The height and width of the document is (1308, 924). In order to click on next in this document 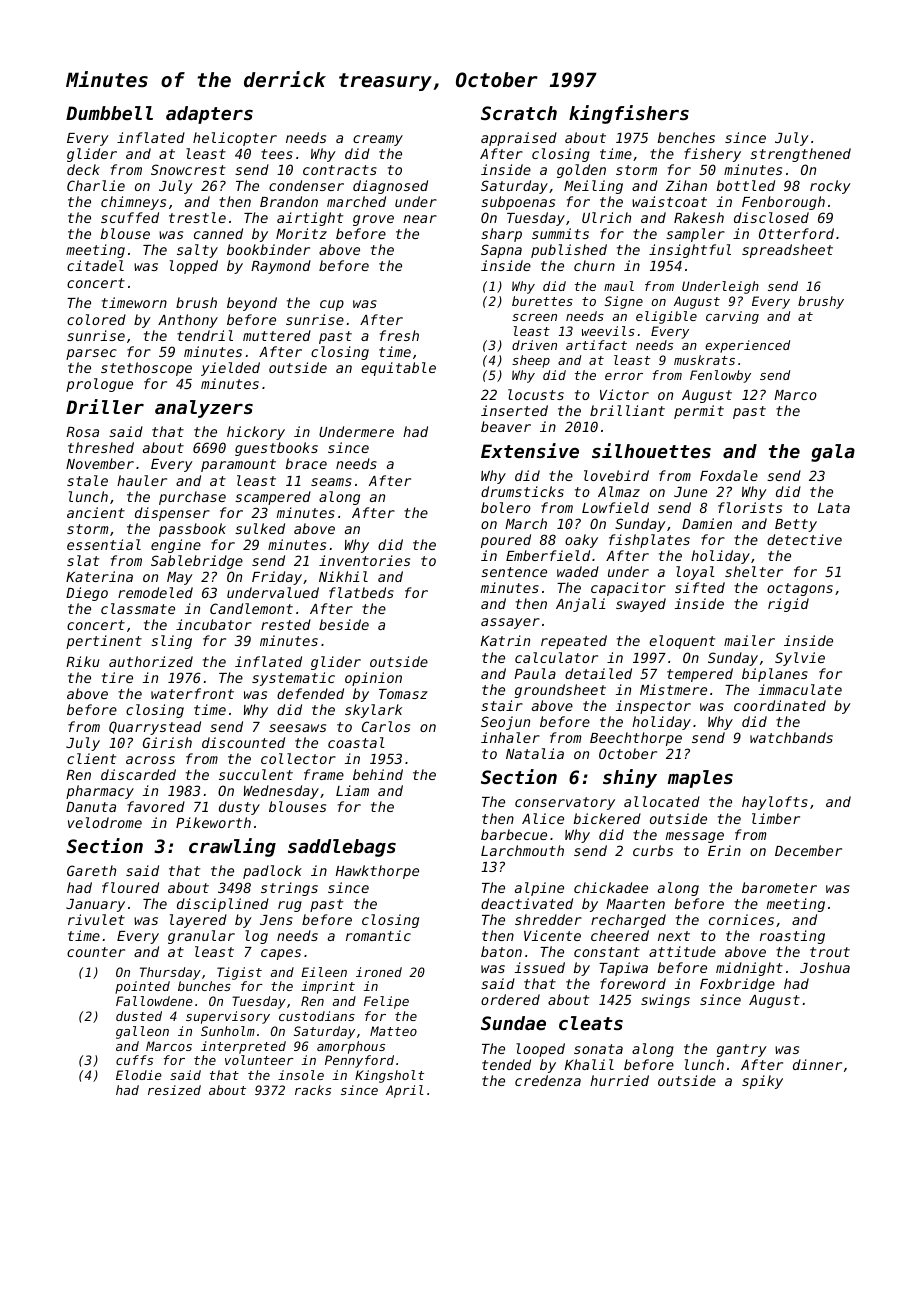, I will do `click(674, 936)`.
